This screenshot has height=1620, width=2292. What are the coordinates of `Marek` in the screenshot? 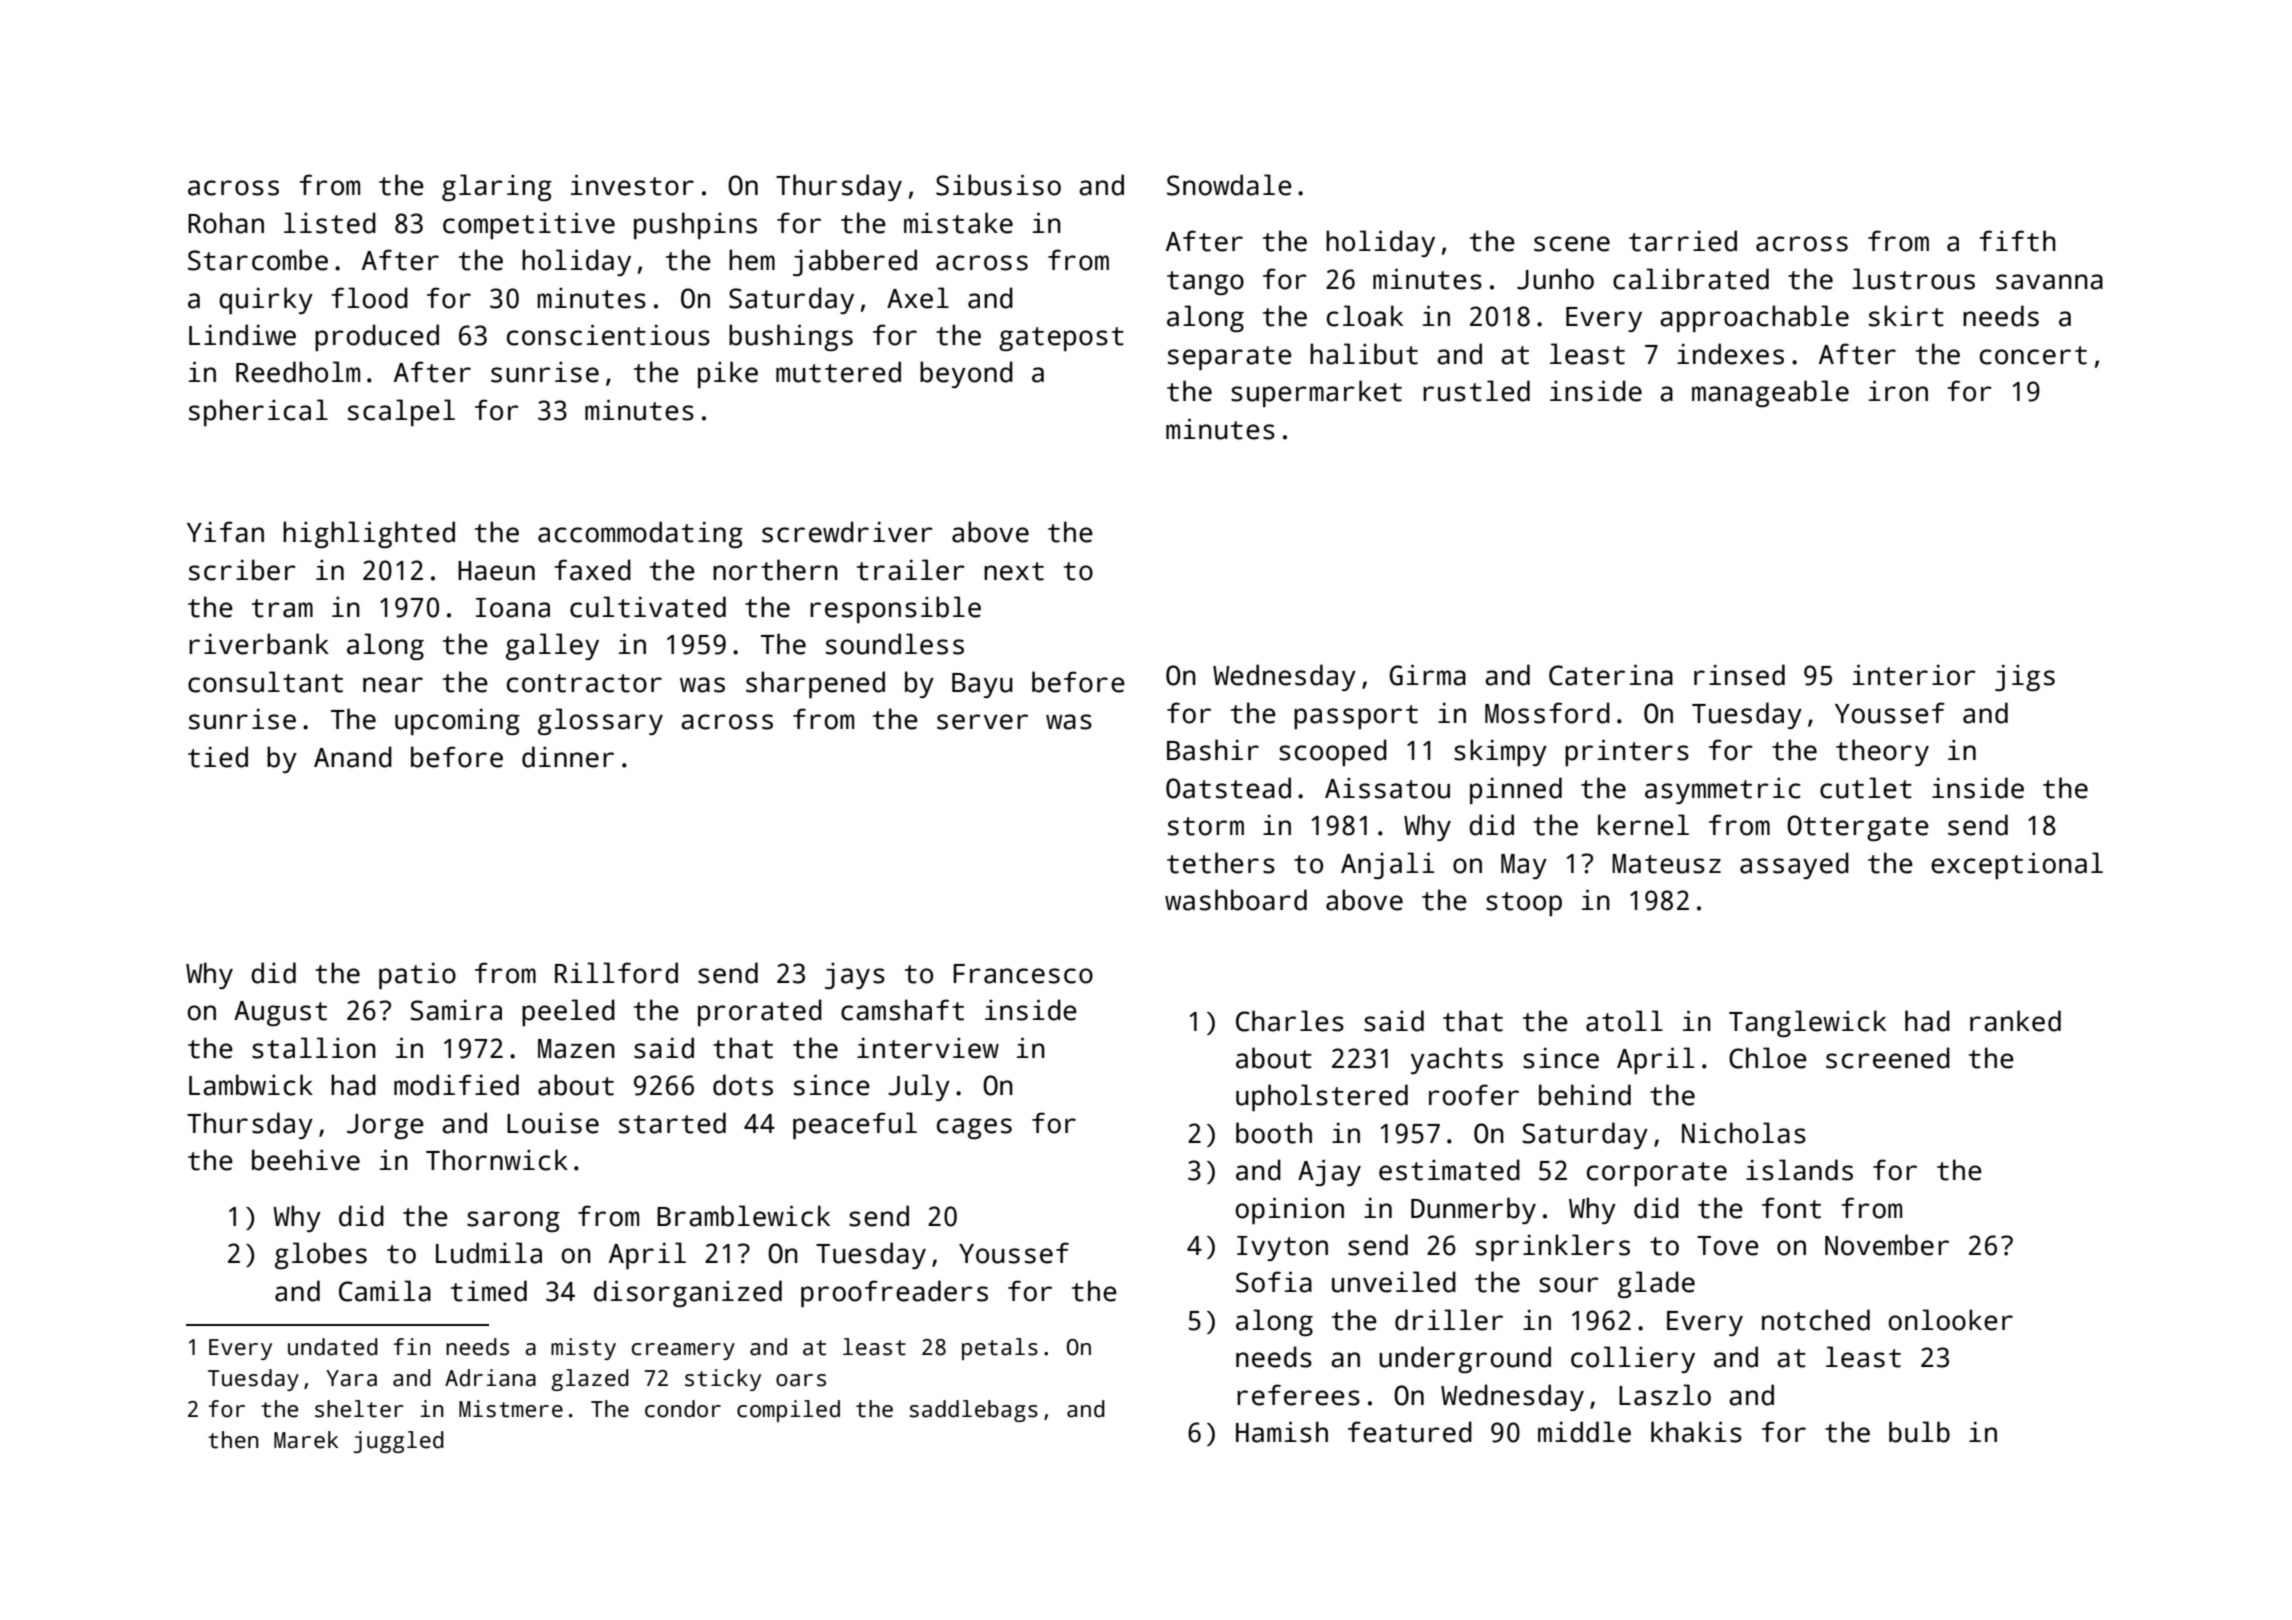 It's located at (306, 1440).
